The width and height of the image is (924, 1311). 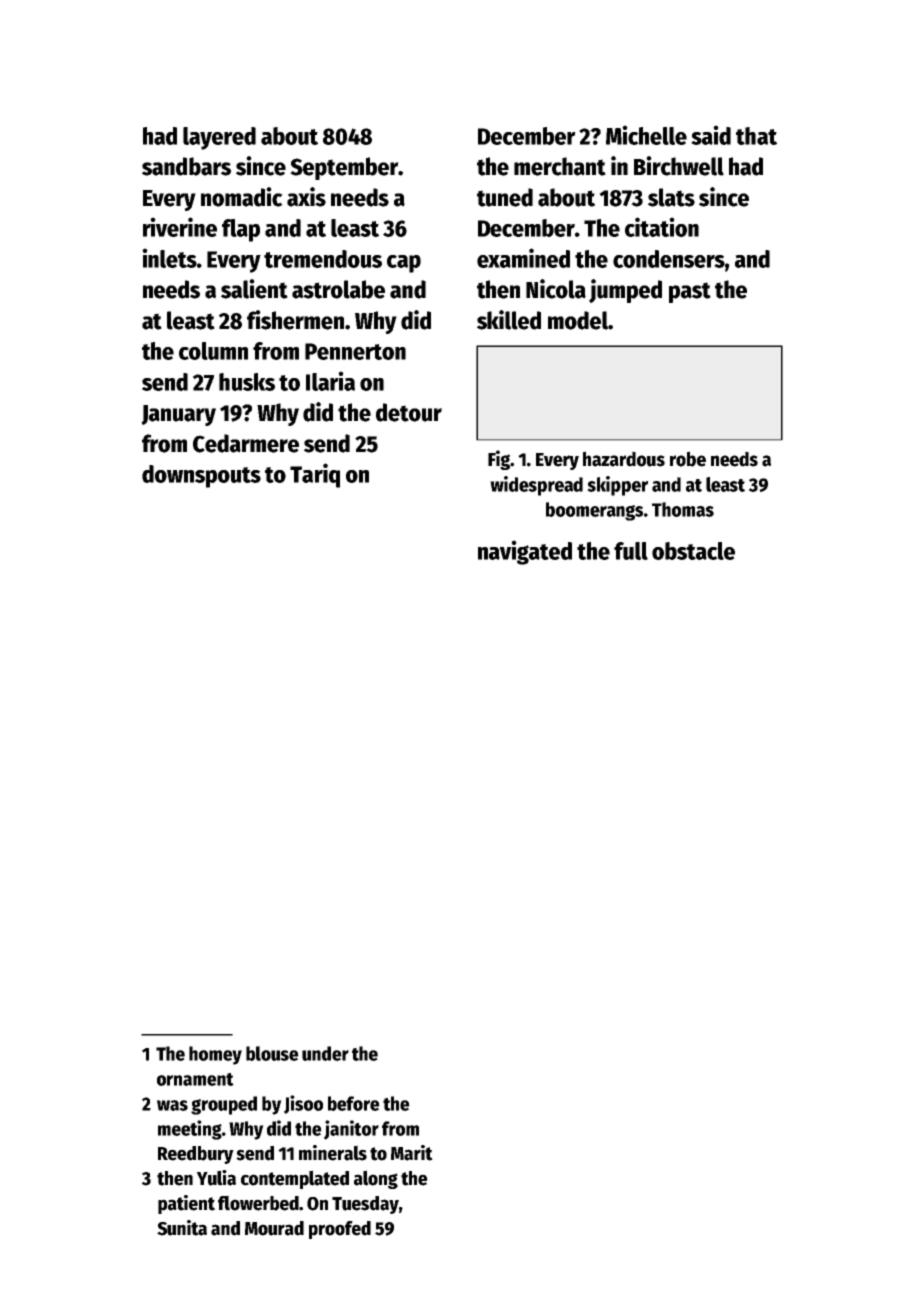 I want to click on Tuesday, so click(x=365, y=1205).
